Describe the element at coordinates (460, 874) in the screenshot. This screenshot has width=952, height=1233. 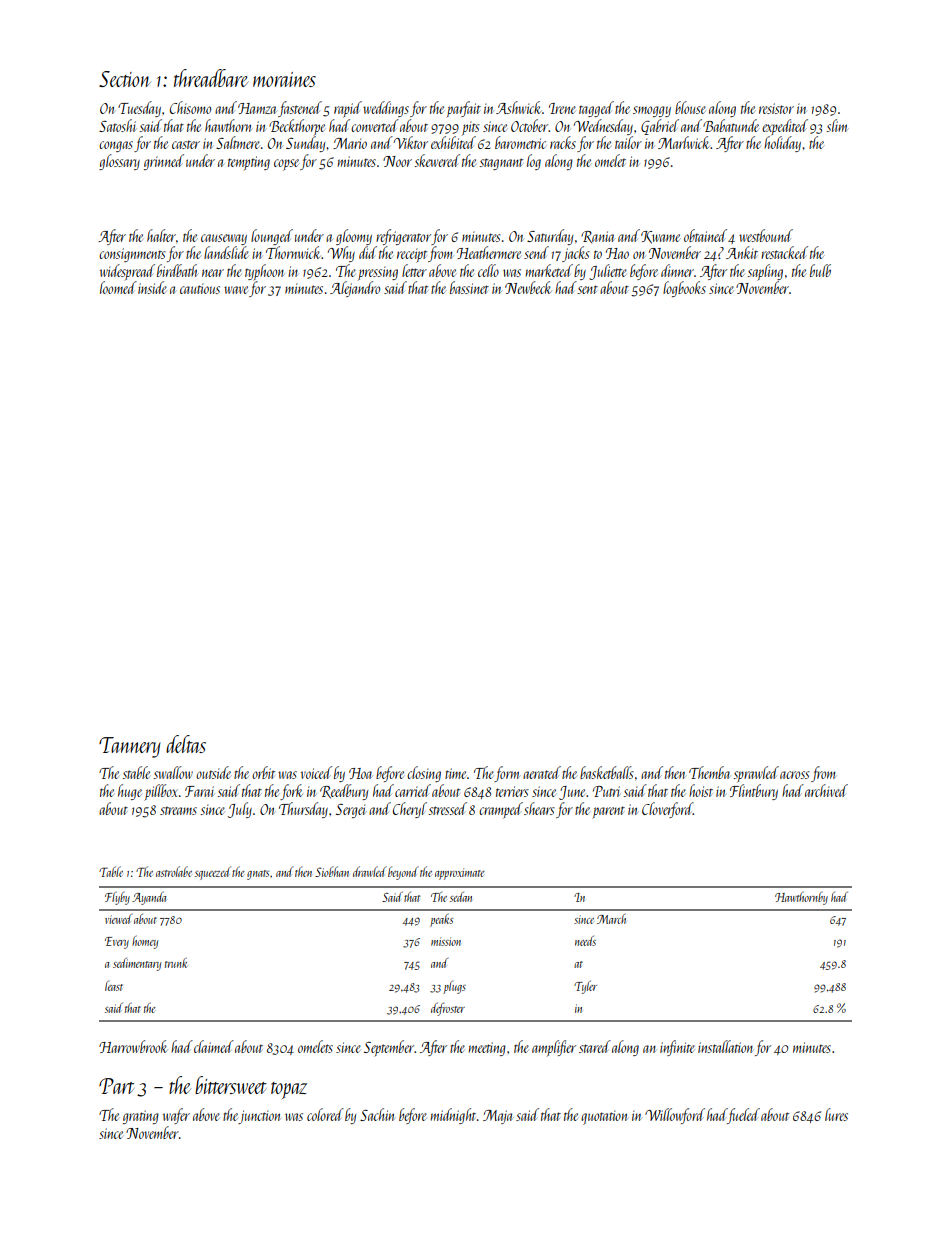
I see `approximate` at that location.
